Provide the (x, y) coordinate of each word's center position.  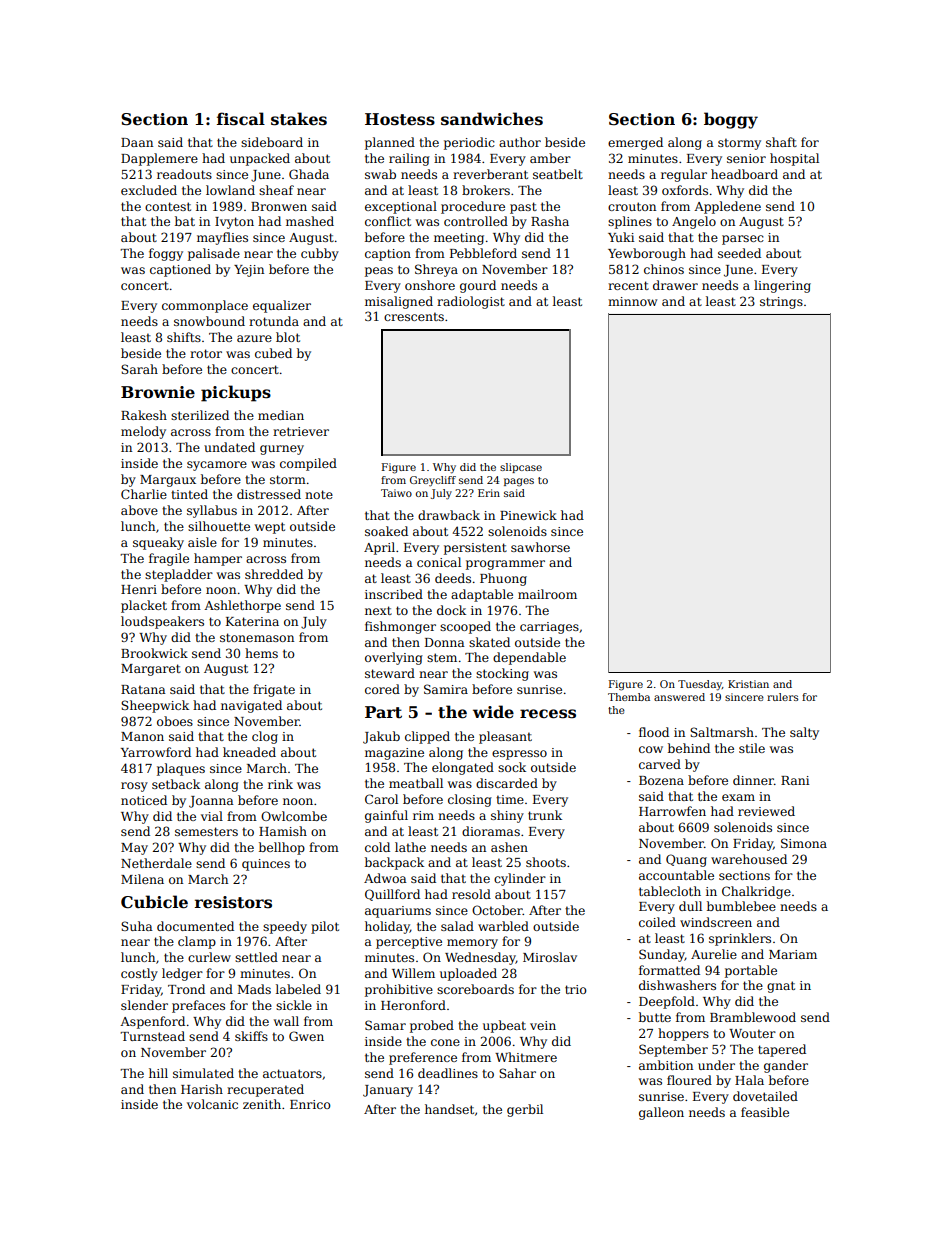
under (716, 1065)
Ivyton (234, 223)
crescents (414, 316)
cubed (273, 353)
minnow (632, 301)
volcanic (212, 1104)
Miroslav (550, 957)
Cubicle (154, 902)
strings (781, 303)
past (523, 208)
